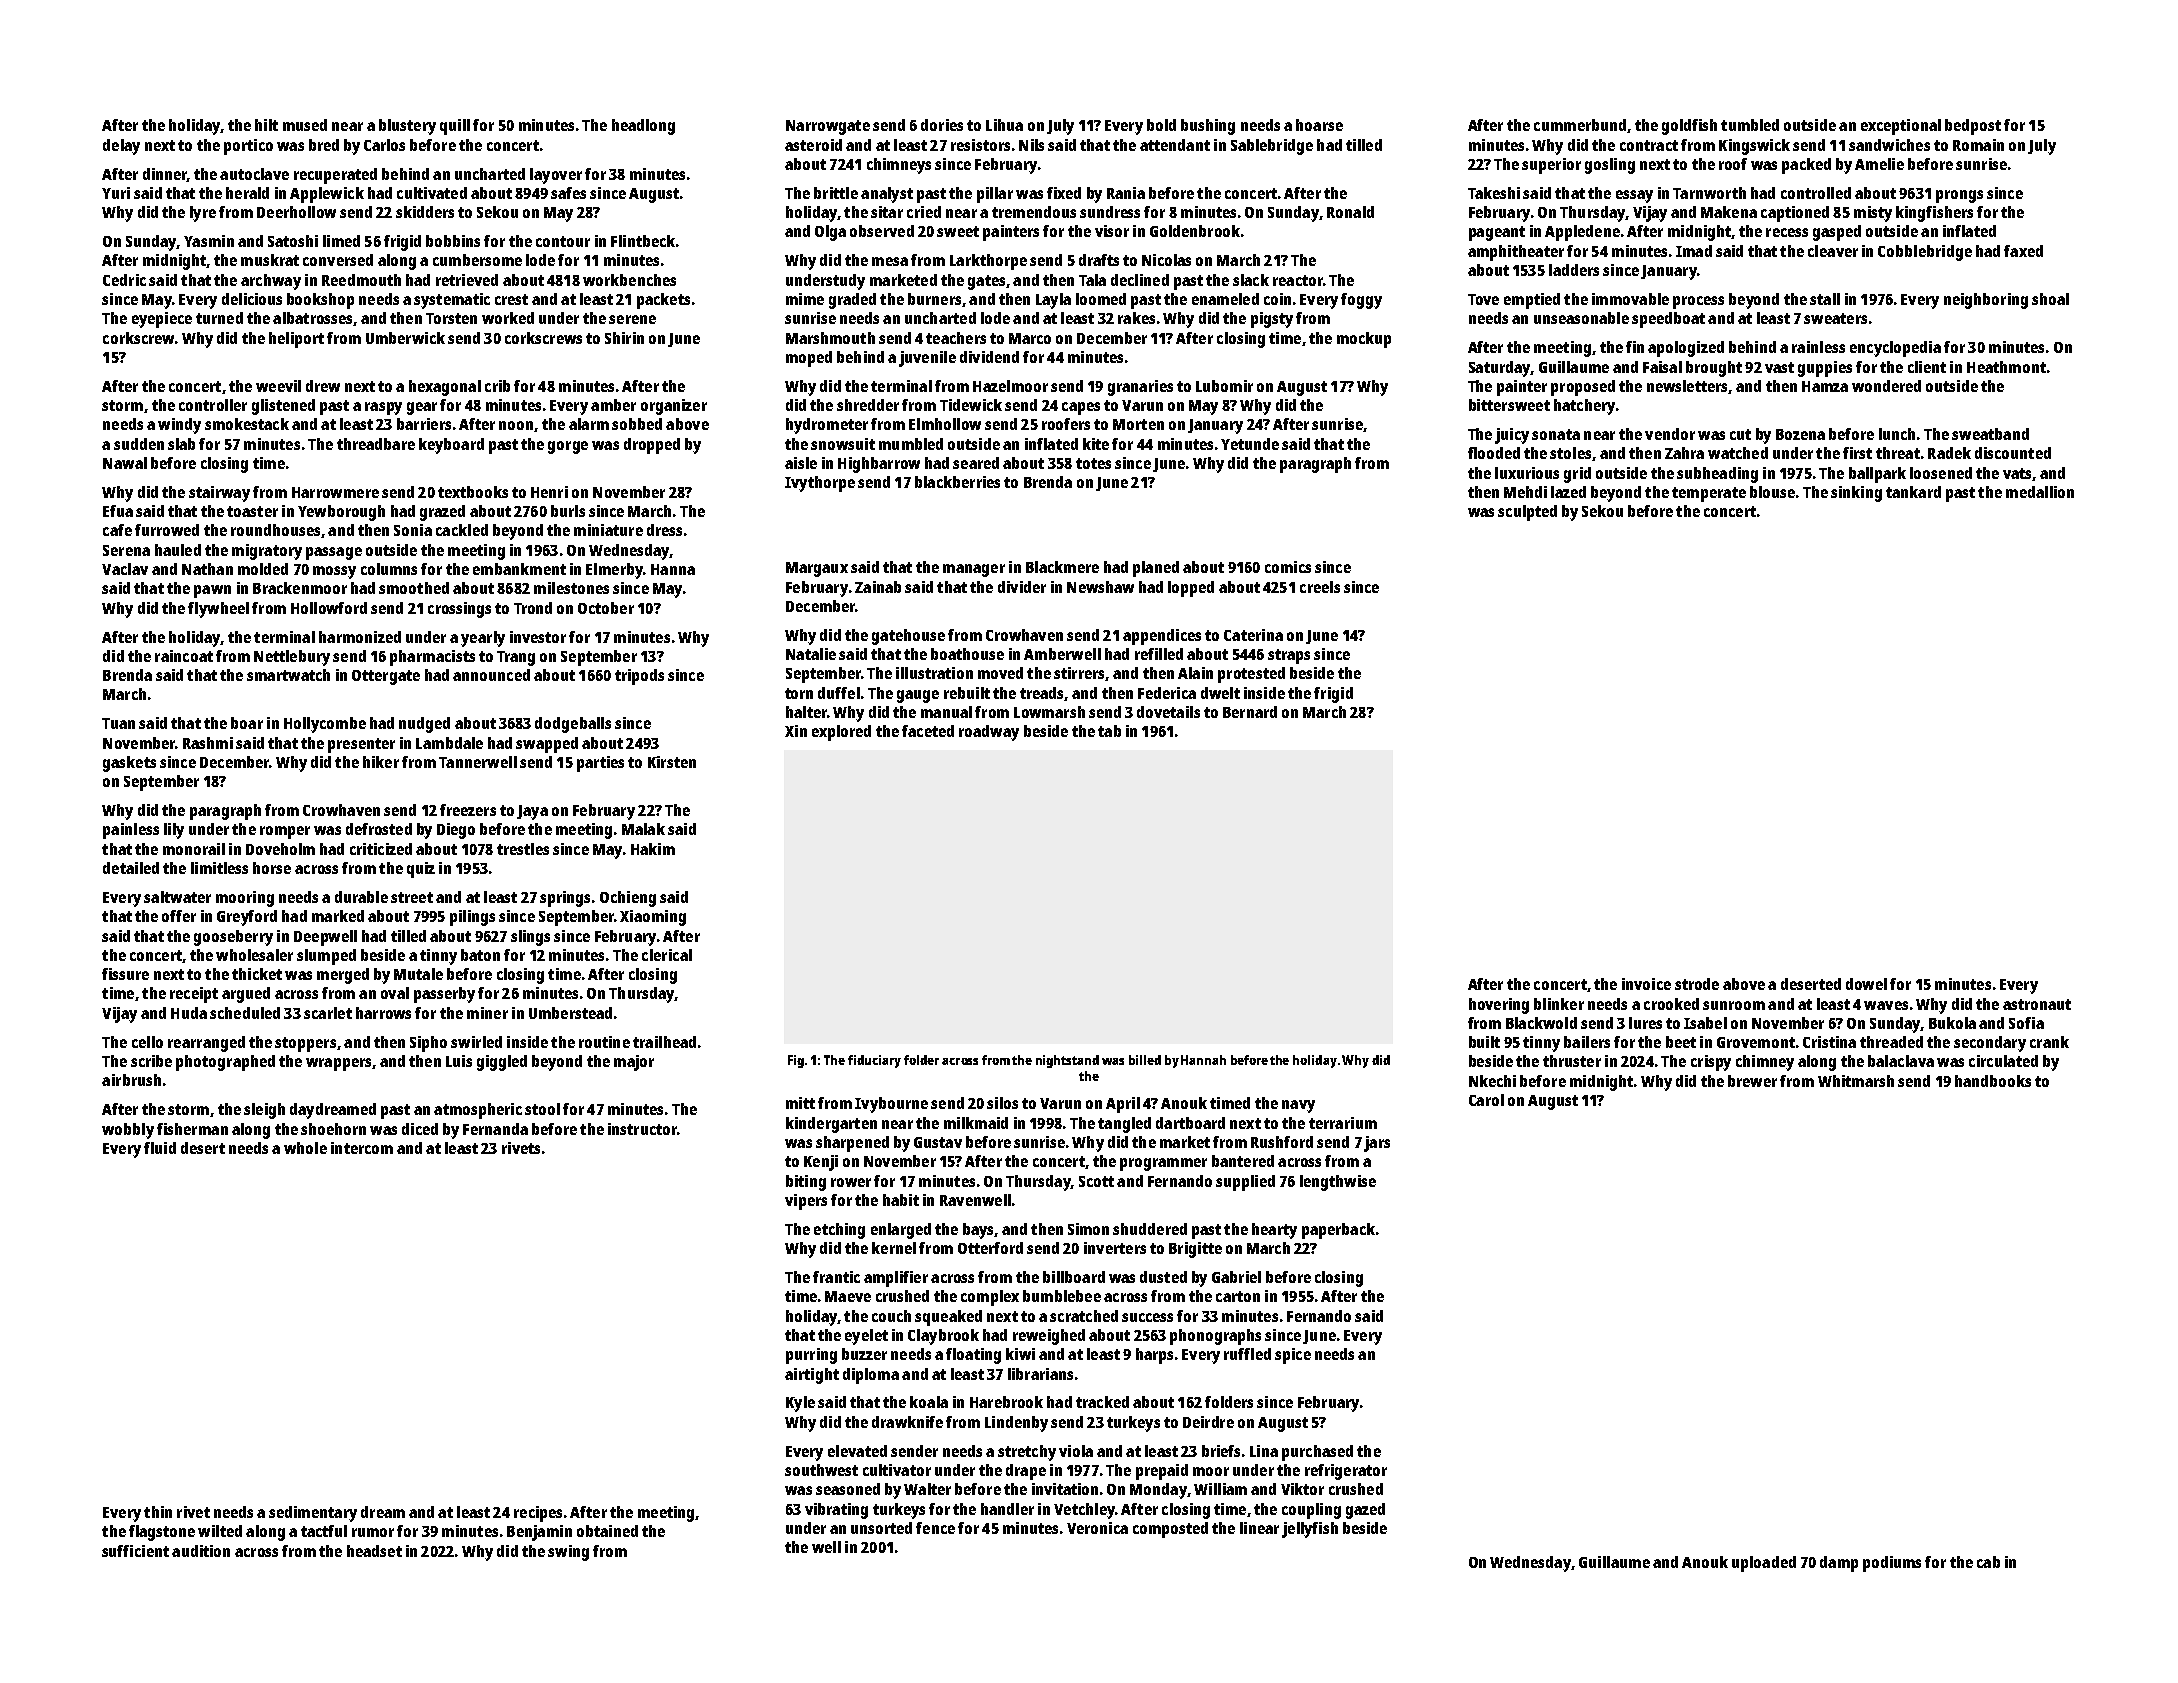 The image size is (2178, 1683). I want to click on toaster, so click(252, 511).
